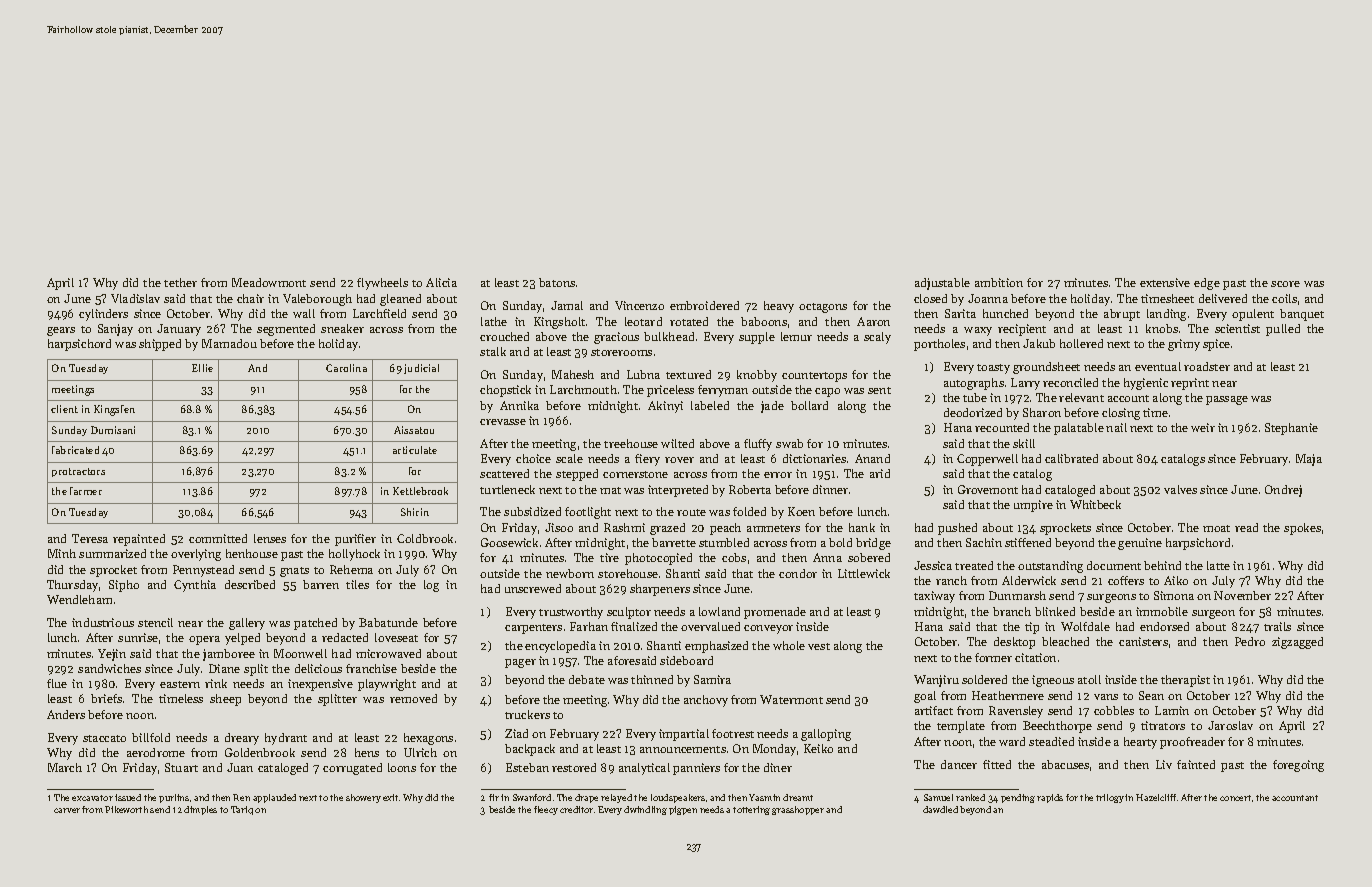 The image size is (1372, 887). Describe the element at coordinates (135, 298) in the screenshot. I see `Vladislav` at that location.
